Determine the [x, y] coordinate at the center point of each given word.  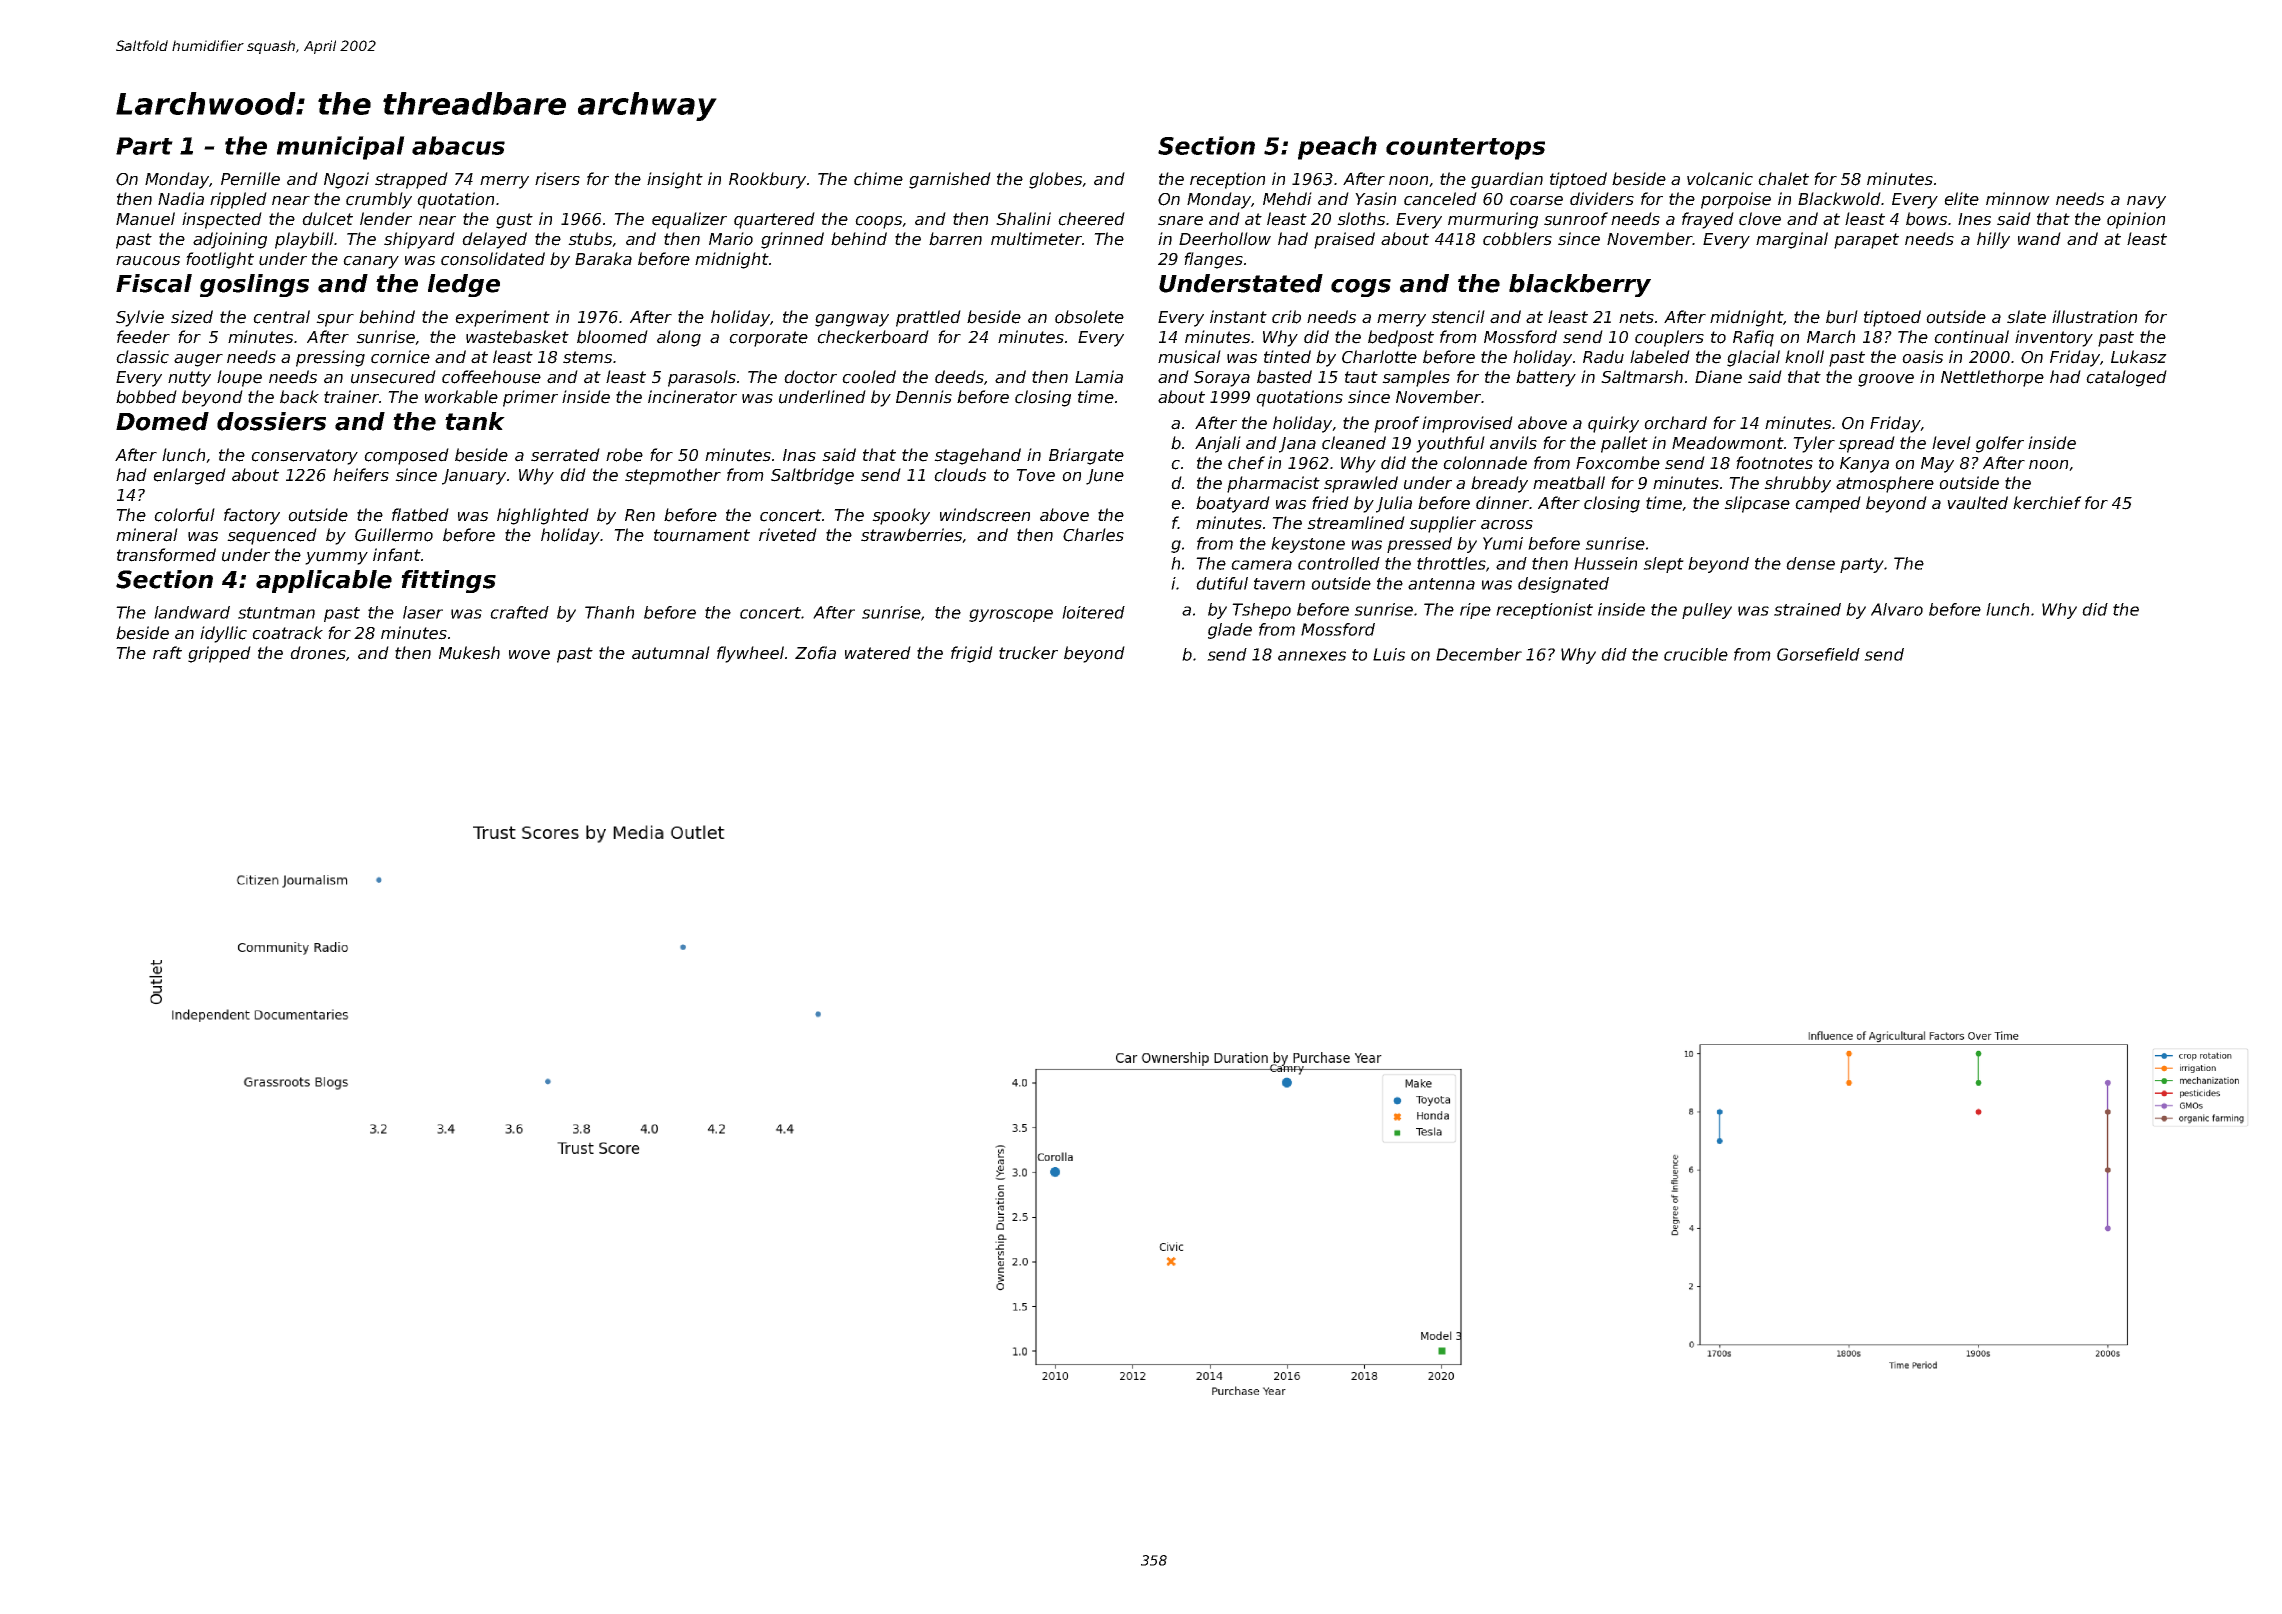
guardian [1507, 180]
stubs [590, 239]
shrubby [1797, 484]
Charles [1093, 535]
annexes [1312, 656]
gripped [219, 654]
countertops [1465, 149]
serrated [565, 455]
